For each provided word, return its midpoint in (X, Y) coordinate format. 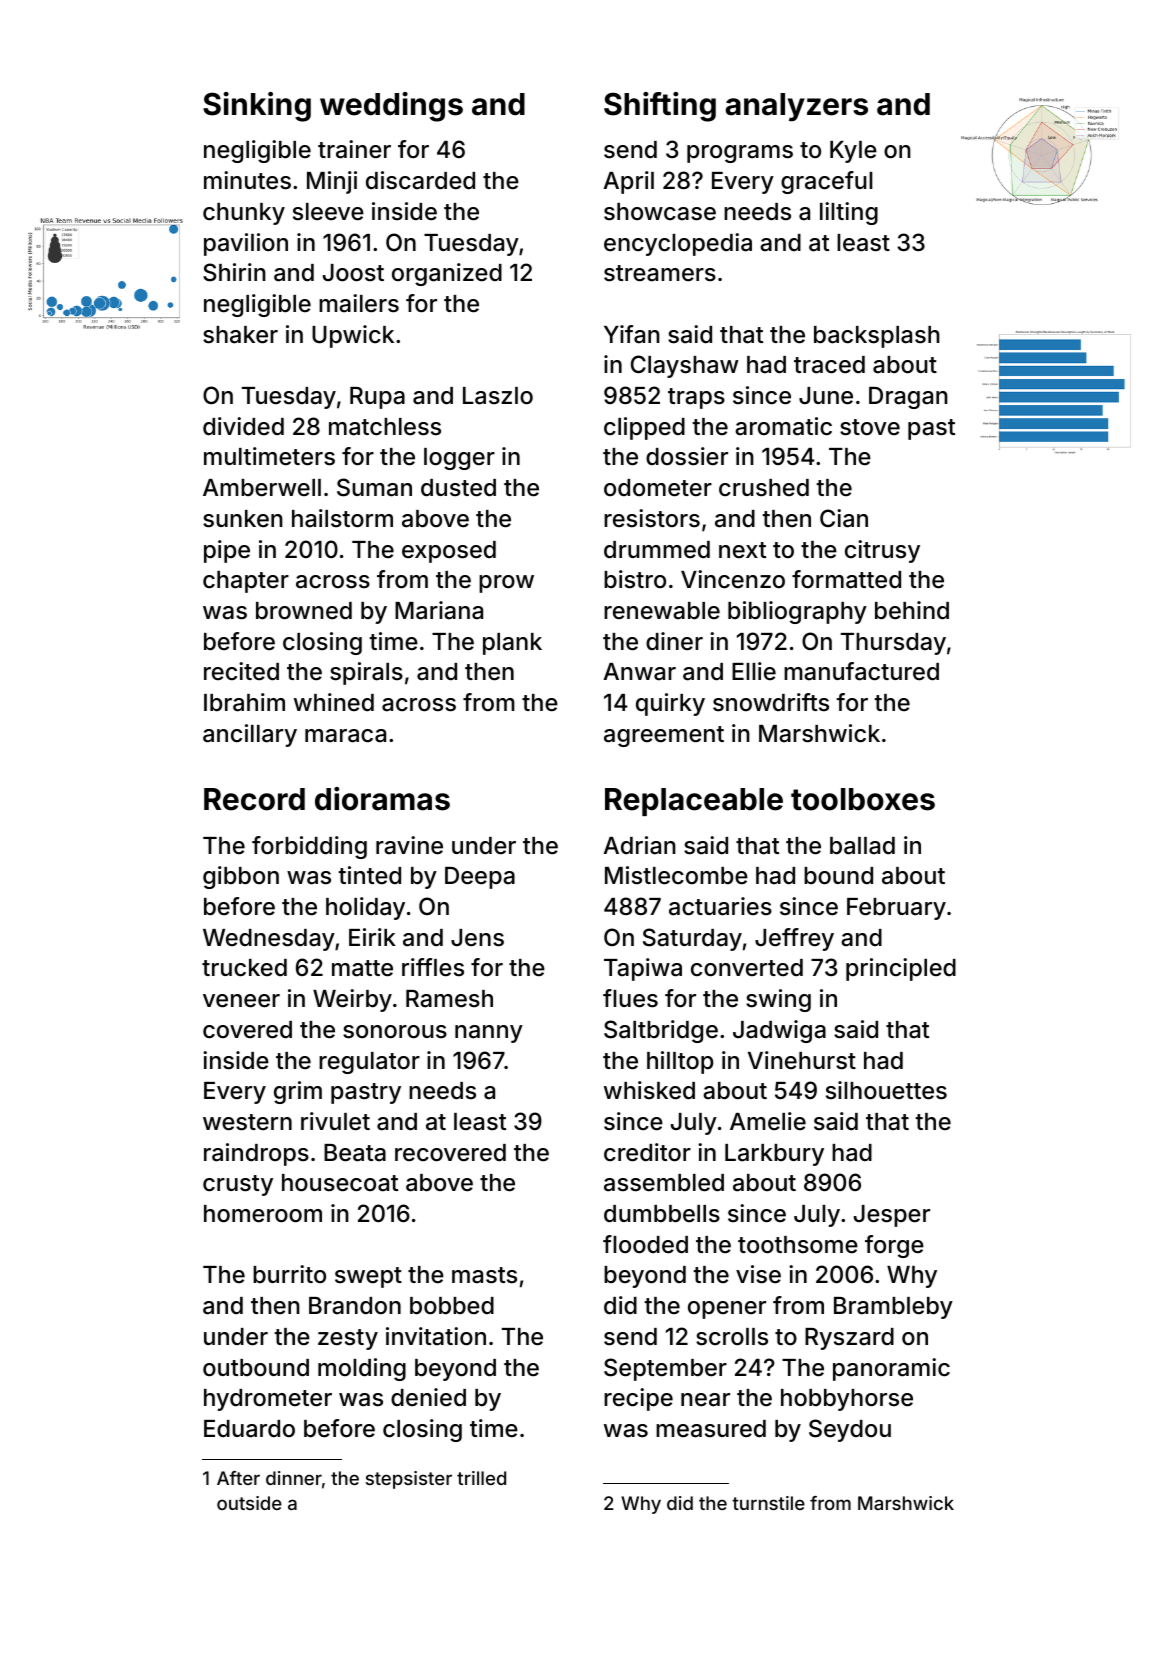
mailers (359, 303)
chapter (246, 582)
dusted (458, 488)
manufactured (861, 671)
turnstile (768, 1503)
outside (249, 1503)
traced (829, 365)
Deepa (480, 878)
